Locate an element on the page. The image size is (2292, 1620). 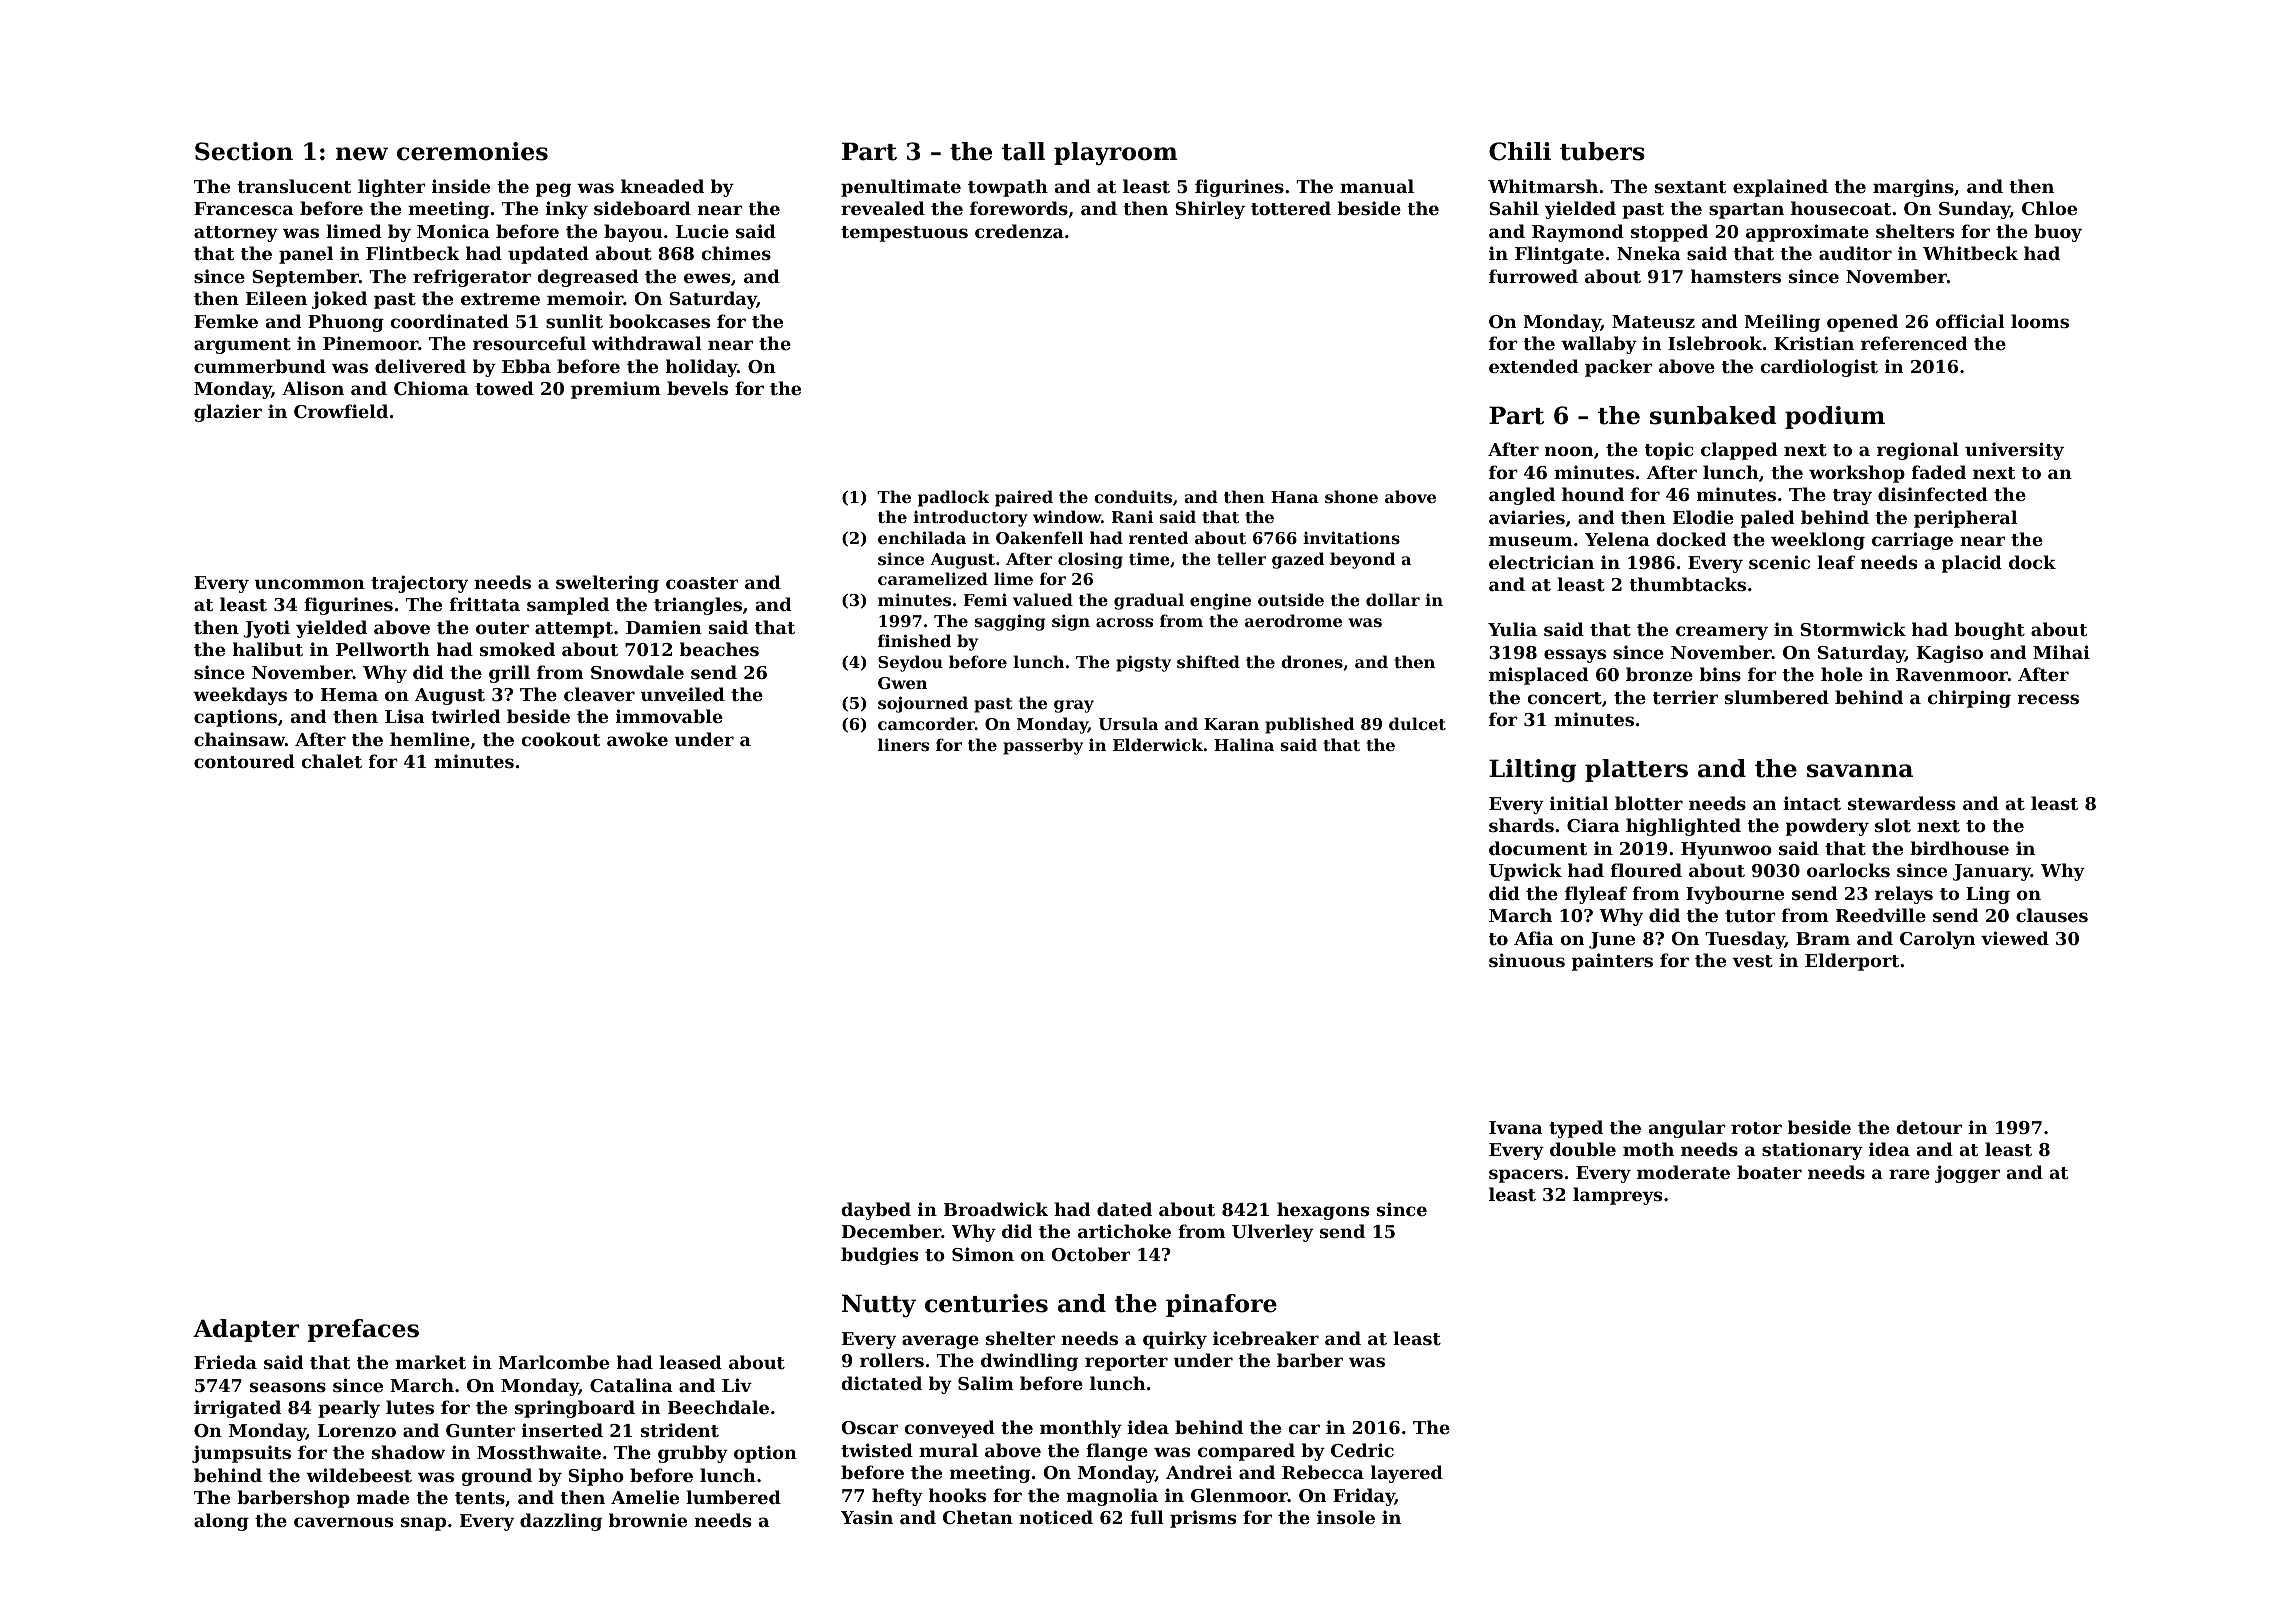
teller is located at coordinates (1241, 558).
